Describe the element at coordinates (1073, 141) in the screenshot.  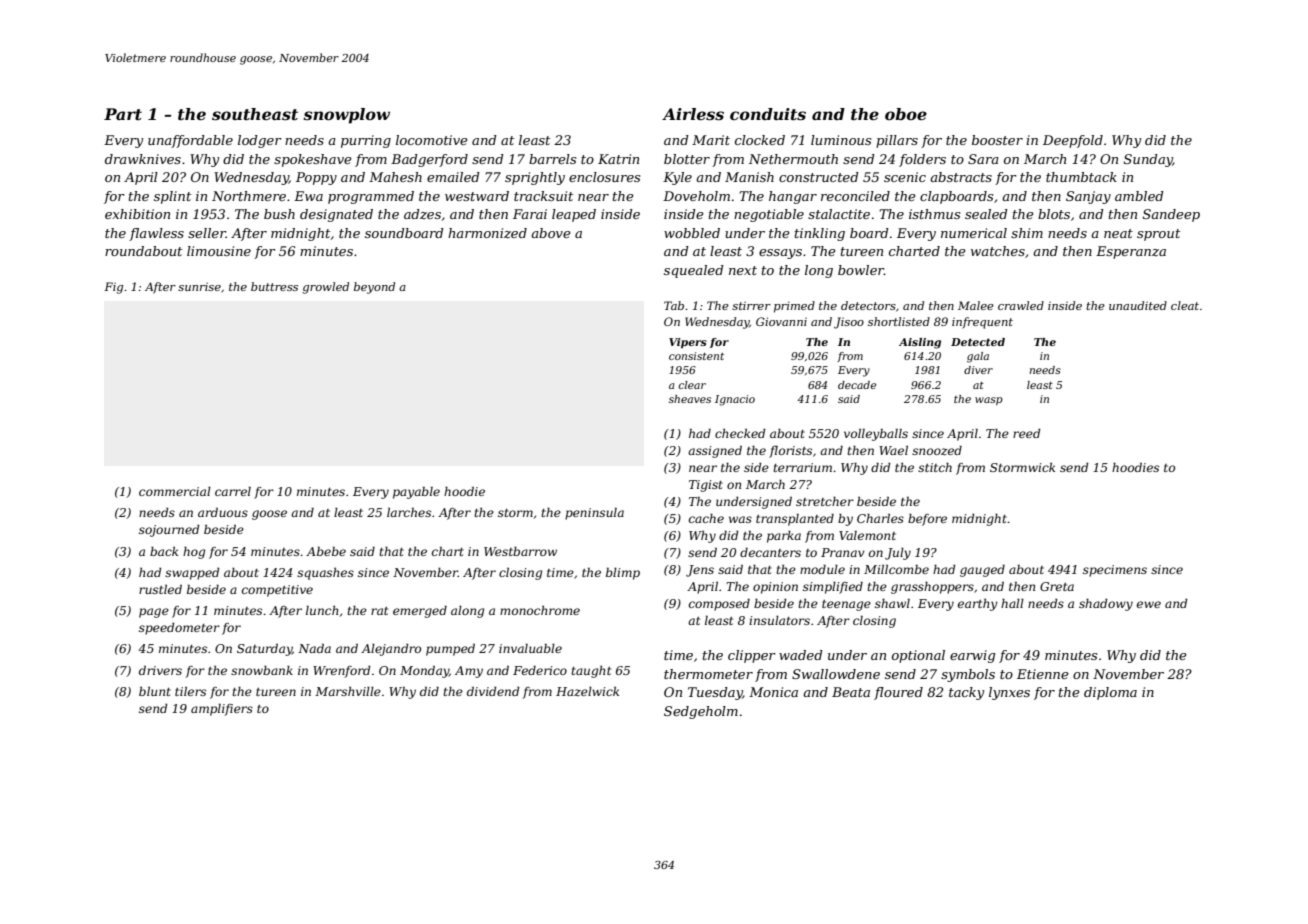
I see `Deepfold` at that location.
